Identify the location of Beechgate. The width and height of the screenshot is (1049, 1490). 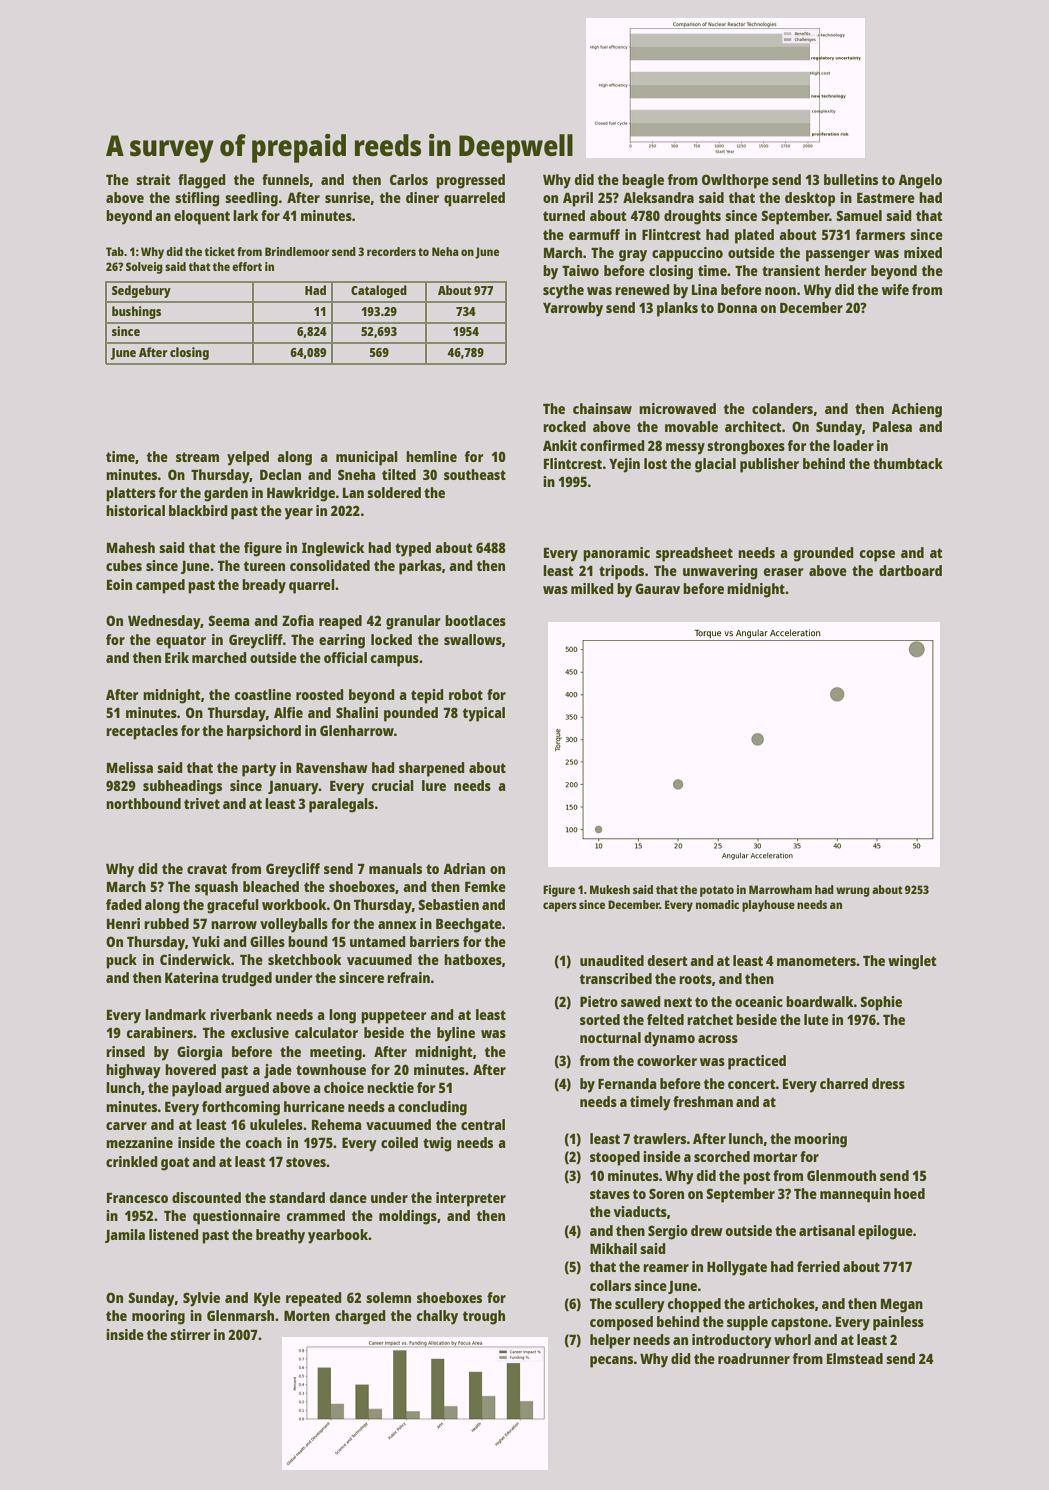
(469, 925).
